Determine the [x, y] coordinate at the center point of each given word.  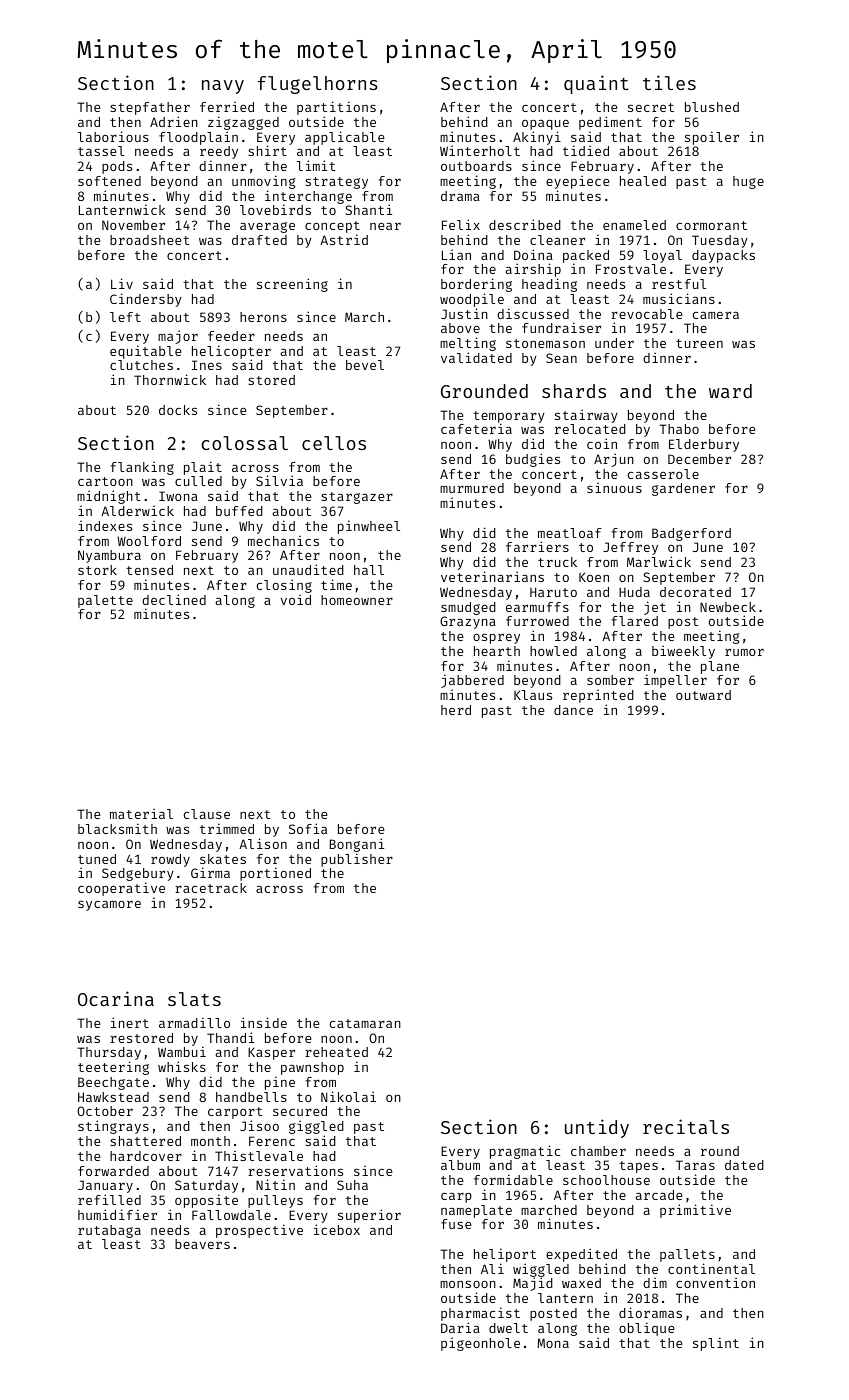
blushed [712, 107]
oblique [647, 1329]
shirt [267, 151]
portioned [275, 874]
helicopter [231, 352]
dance [573, 710]
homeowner [357, 600]
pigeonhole [480, 1344]
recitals [686, 1126]
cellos [334, 443]
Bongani [357, 845]
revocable [647, 314]
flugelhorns [317, 85]
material [141, 814]
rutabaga [109, 1231]
